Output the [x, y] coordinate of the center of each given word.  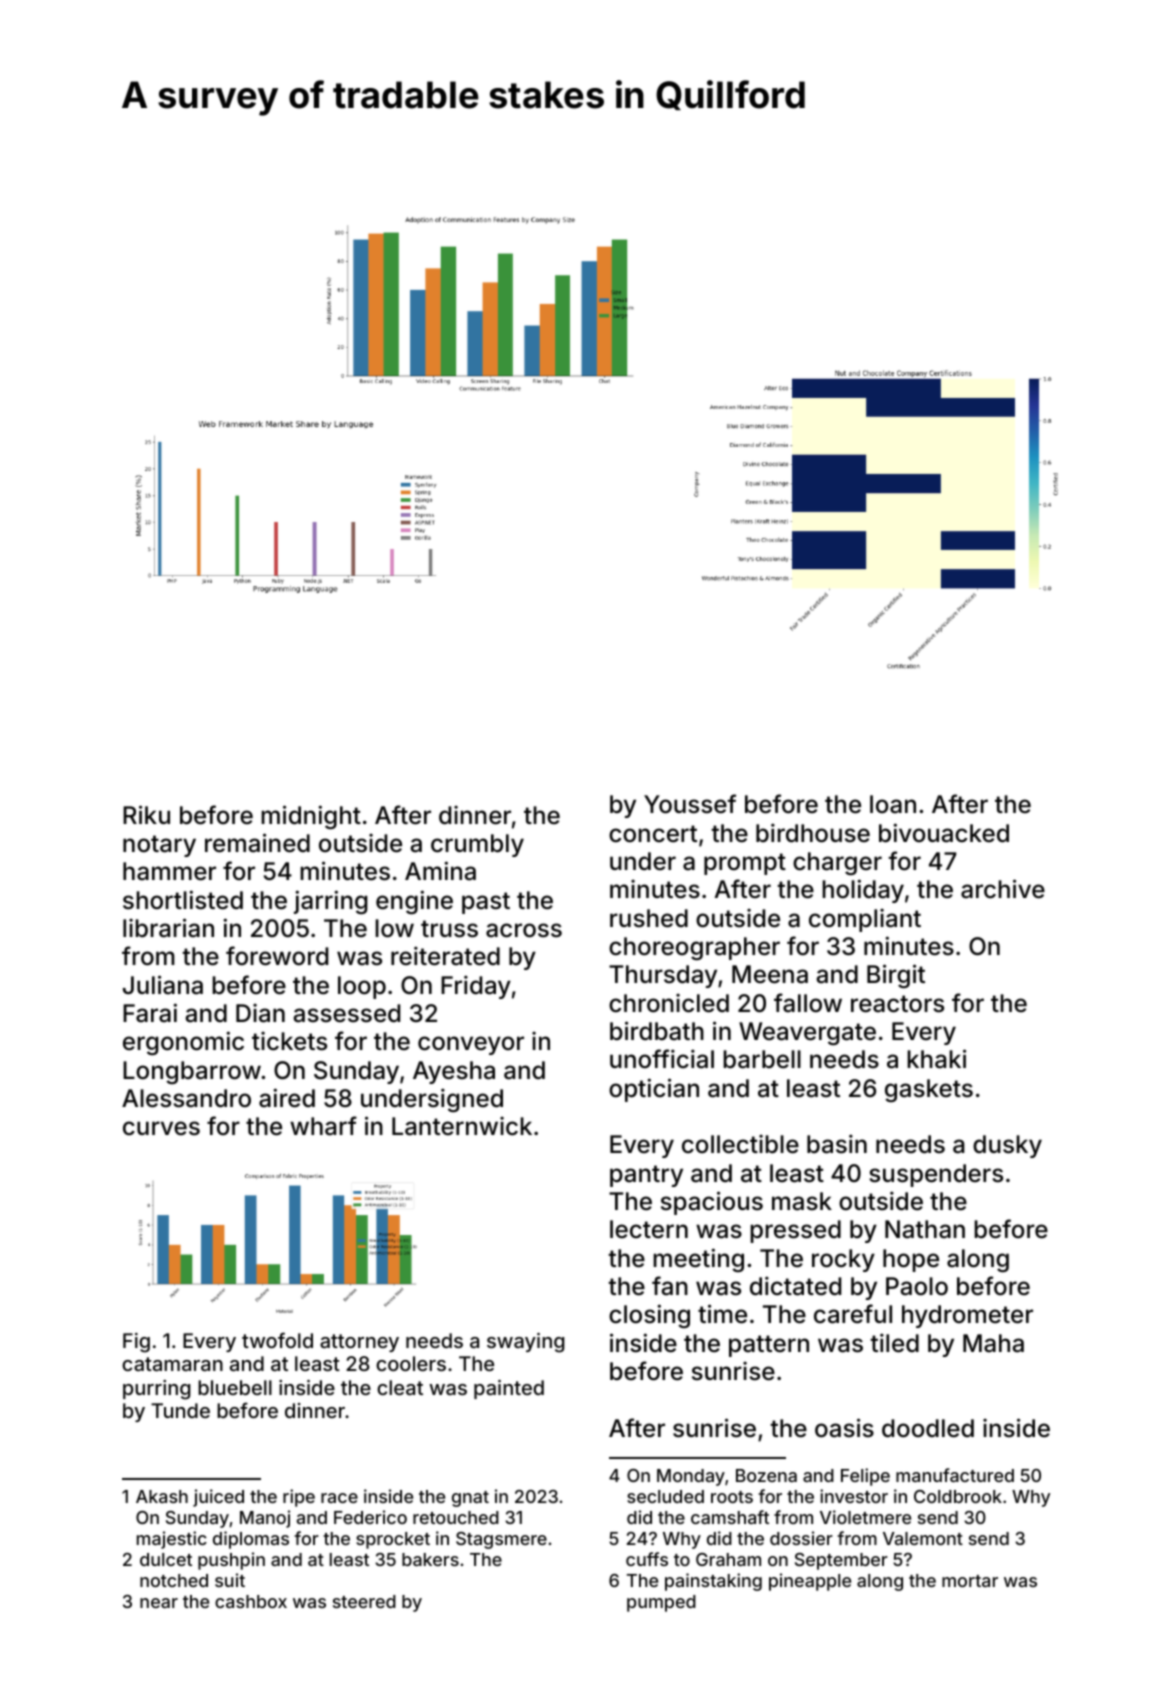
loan [893, 804]
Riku [146, 814]
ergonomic [183, 1043]
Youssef [690, 804]
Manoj [265, 1519]
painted [509, 1389]
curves [161, 1128]
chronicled [669, 1003]
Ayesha [454, 1072]
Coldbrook [958, 1496]
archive [1003, 889]
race [339, 1498]
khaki [936, 1059]
